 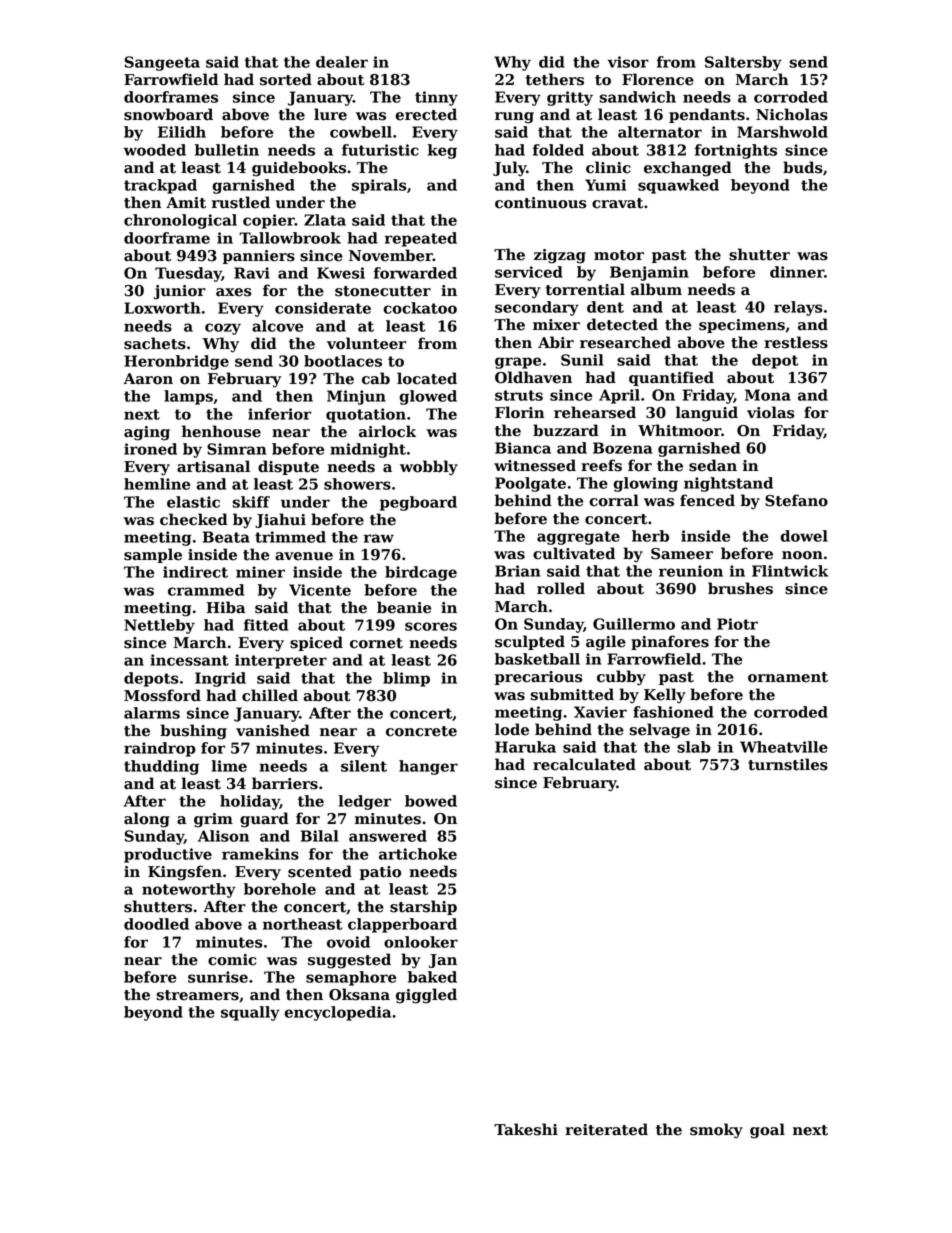 What do you see at coordinates (526, 1129) in the image?
I see `Takeshi` at bounding box center [526, 1129].
